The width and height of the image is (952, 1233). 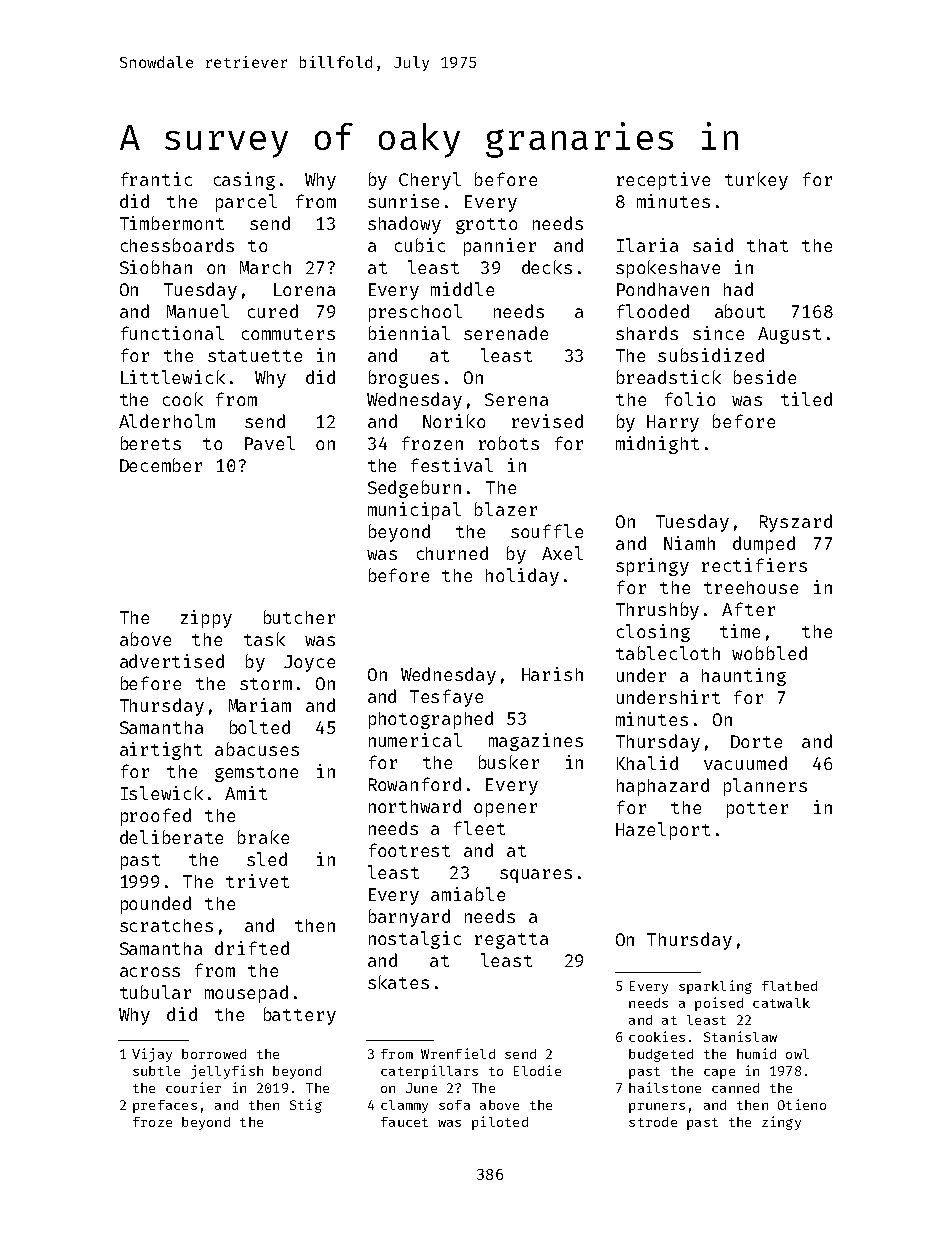 I want to click on piloted, so click(x=500, y=1123).
